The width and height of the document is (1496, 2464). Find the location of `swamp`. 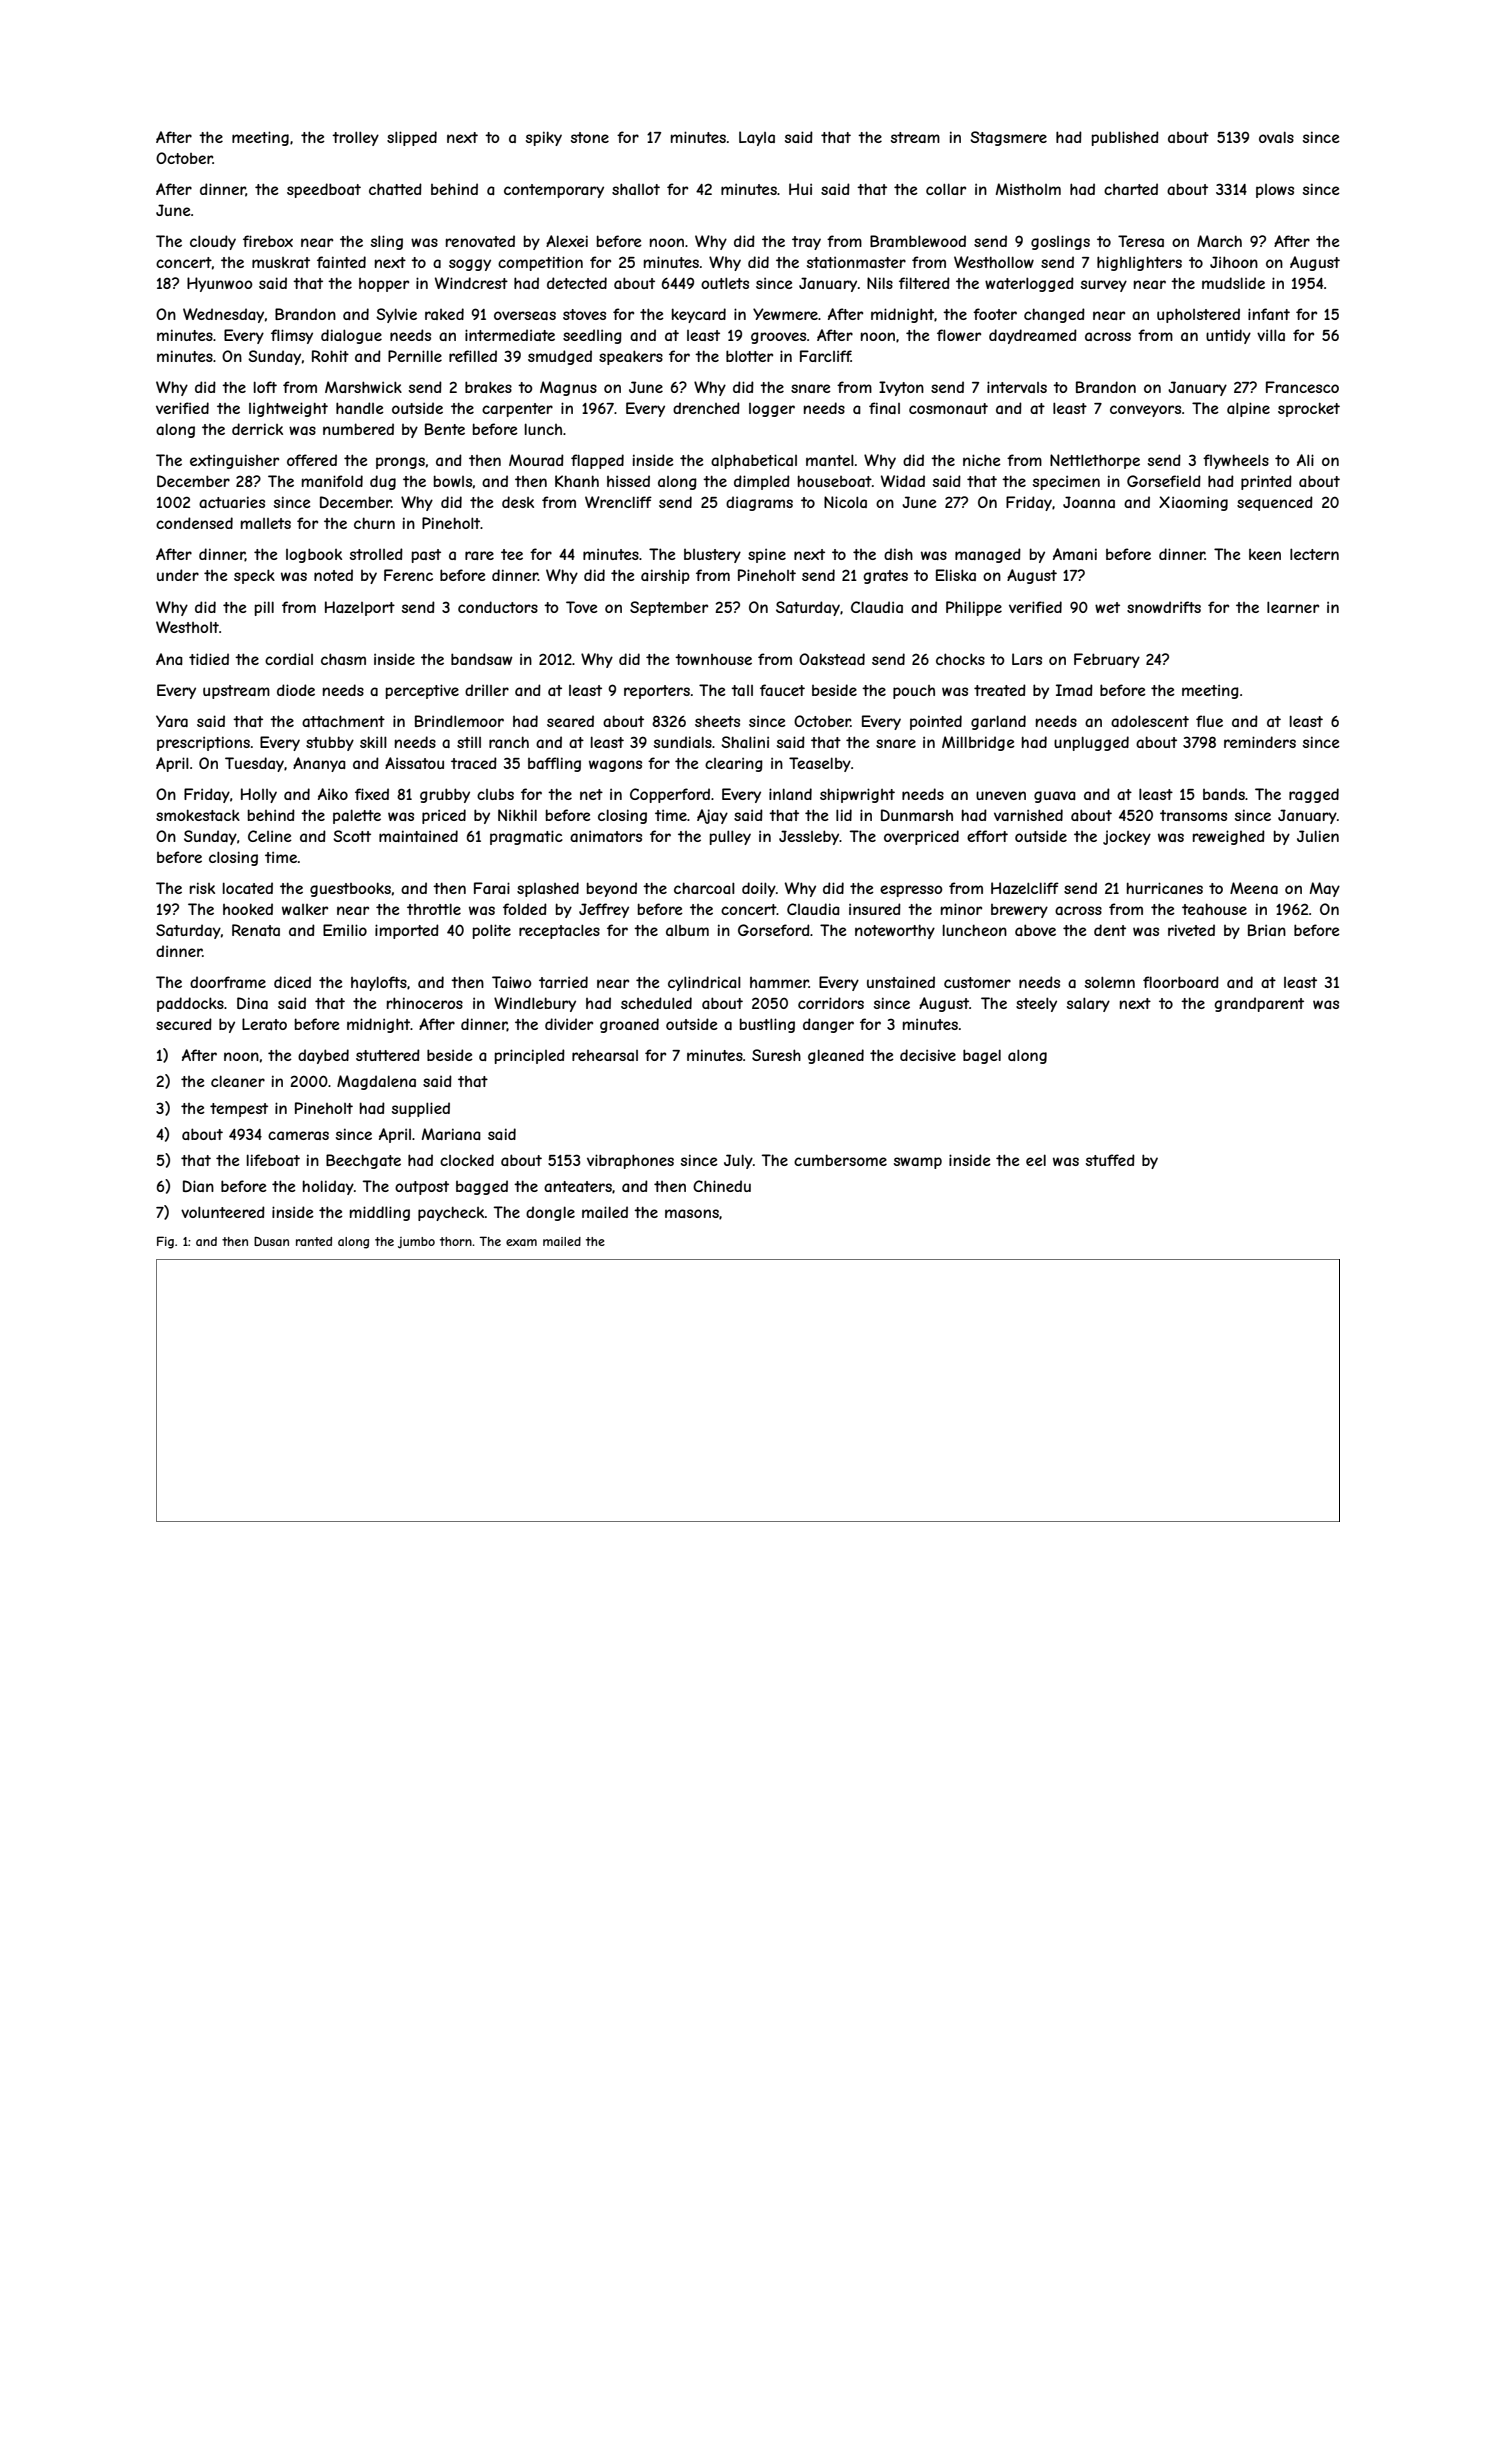

swamp is located at coordinates (918, 1163).
